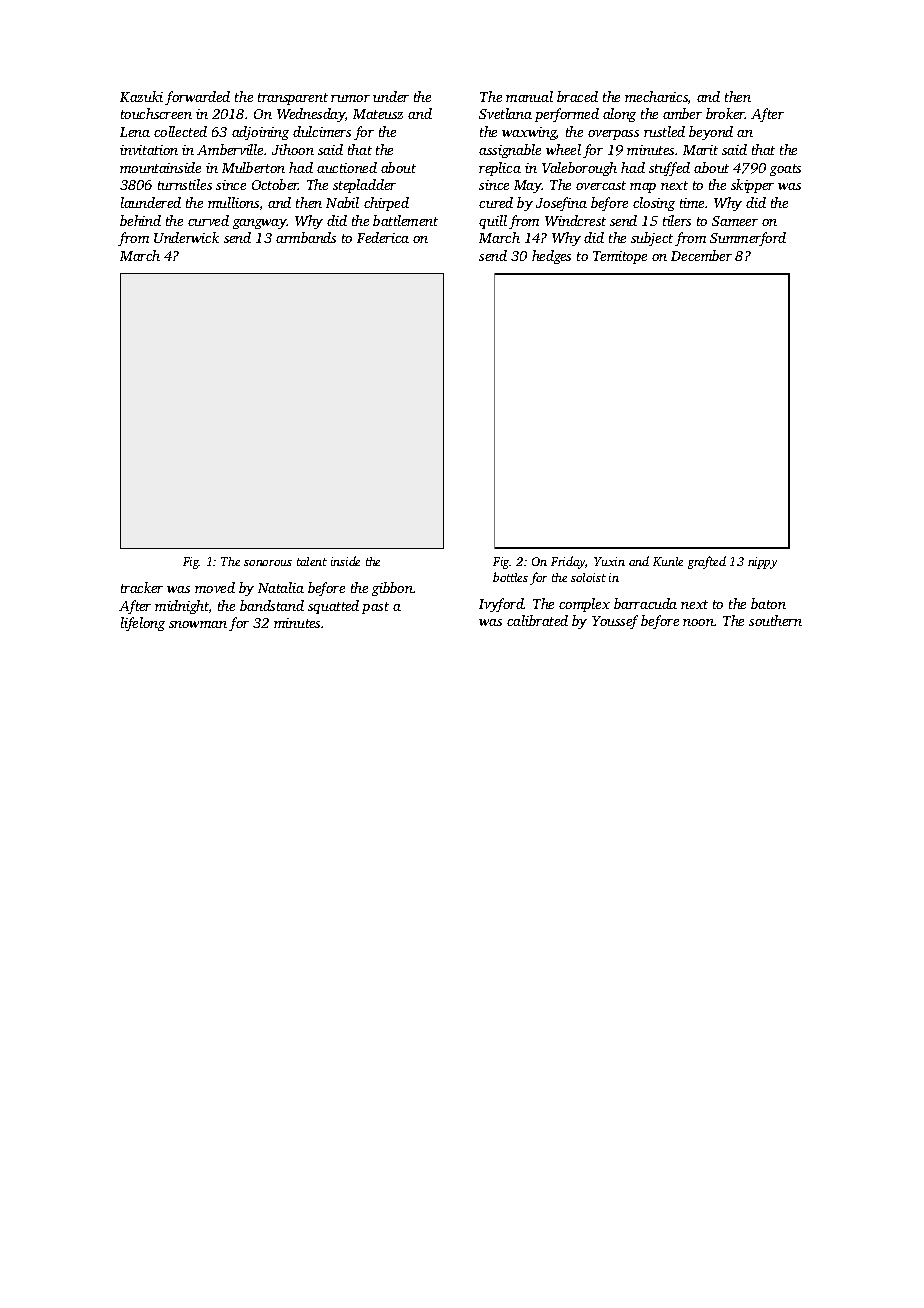 The width and height of the page is (924, 1308). I want to click on December, so click(701, 255).
